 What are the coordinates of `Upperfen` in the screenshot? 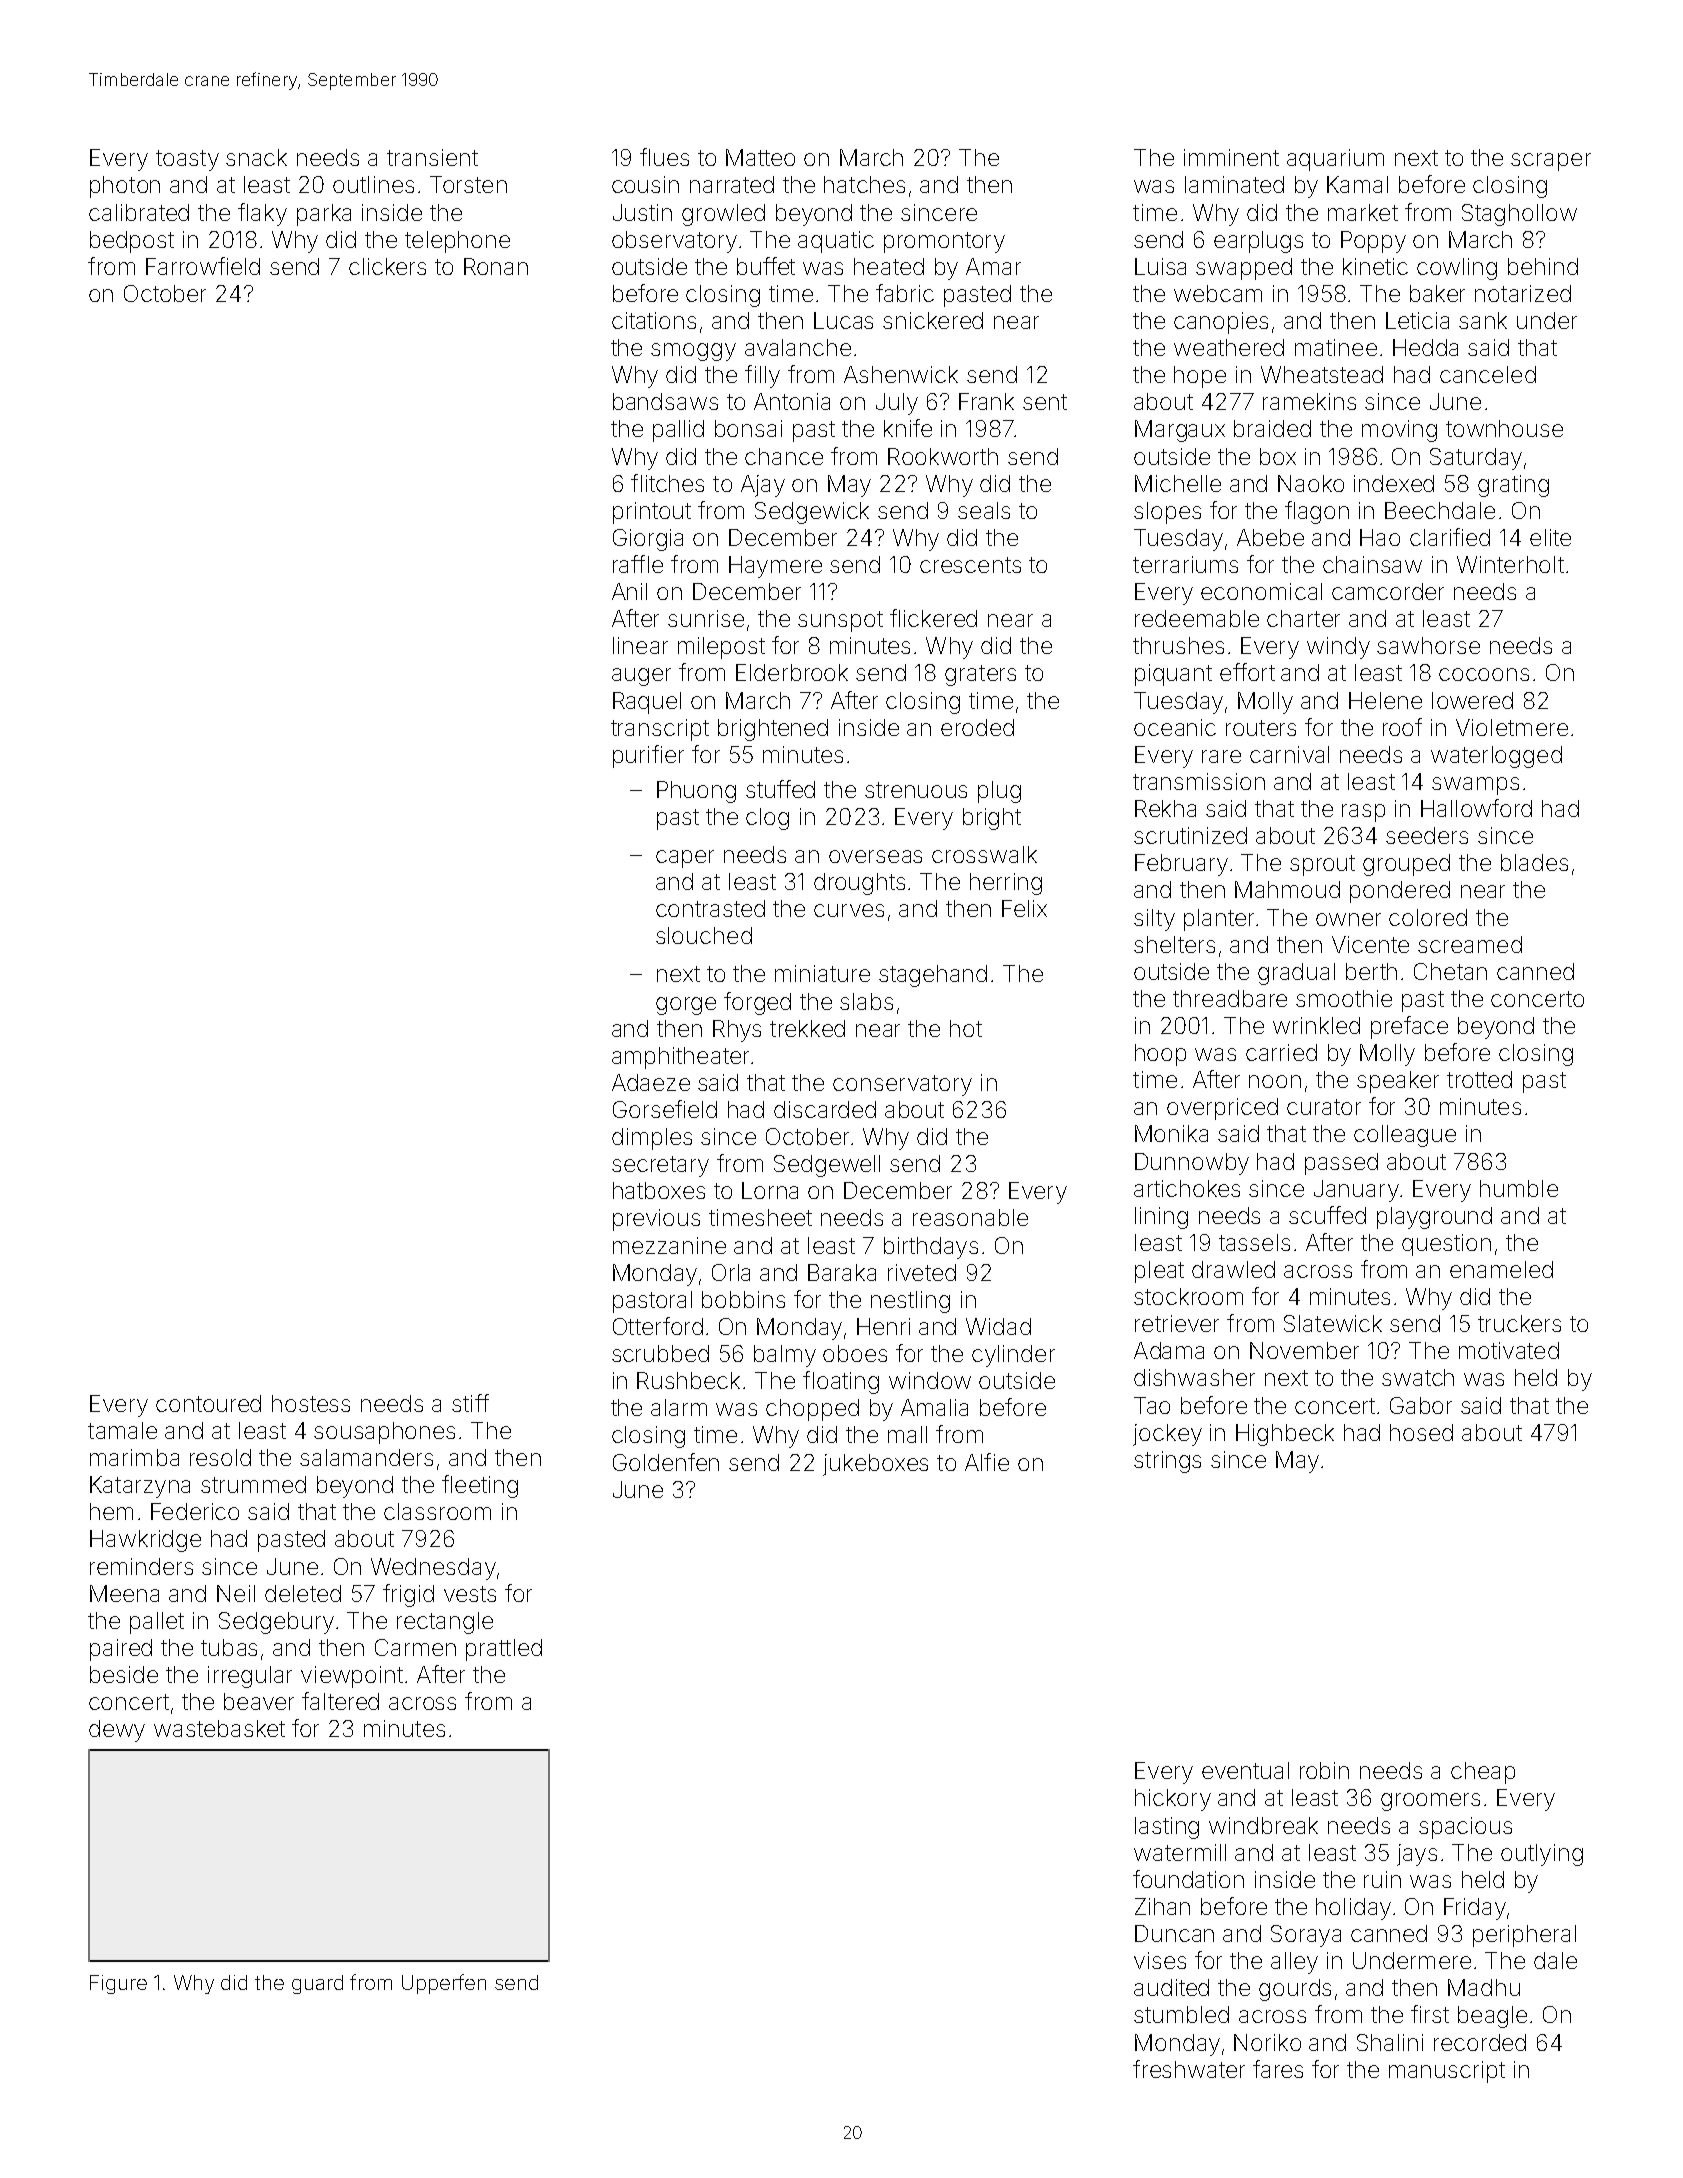 It's located at (444, 1984).
